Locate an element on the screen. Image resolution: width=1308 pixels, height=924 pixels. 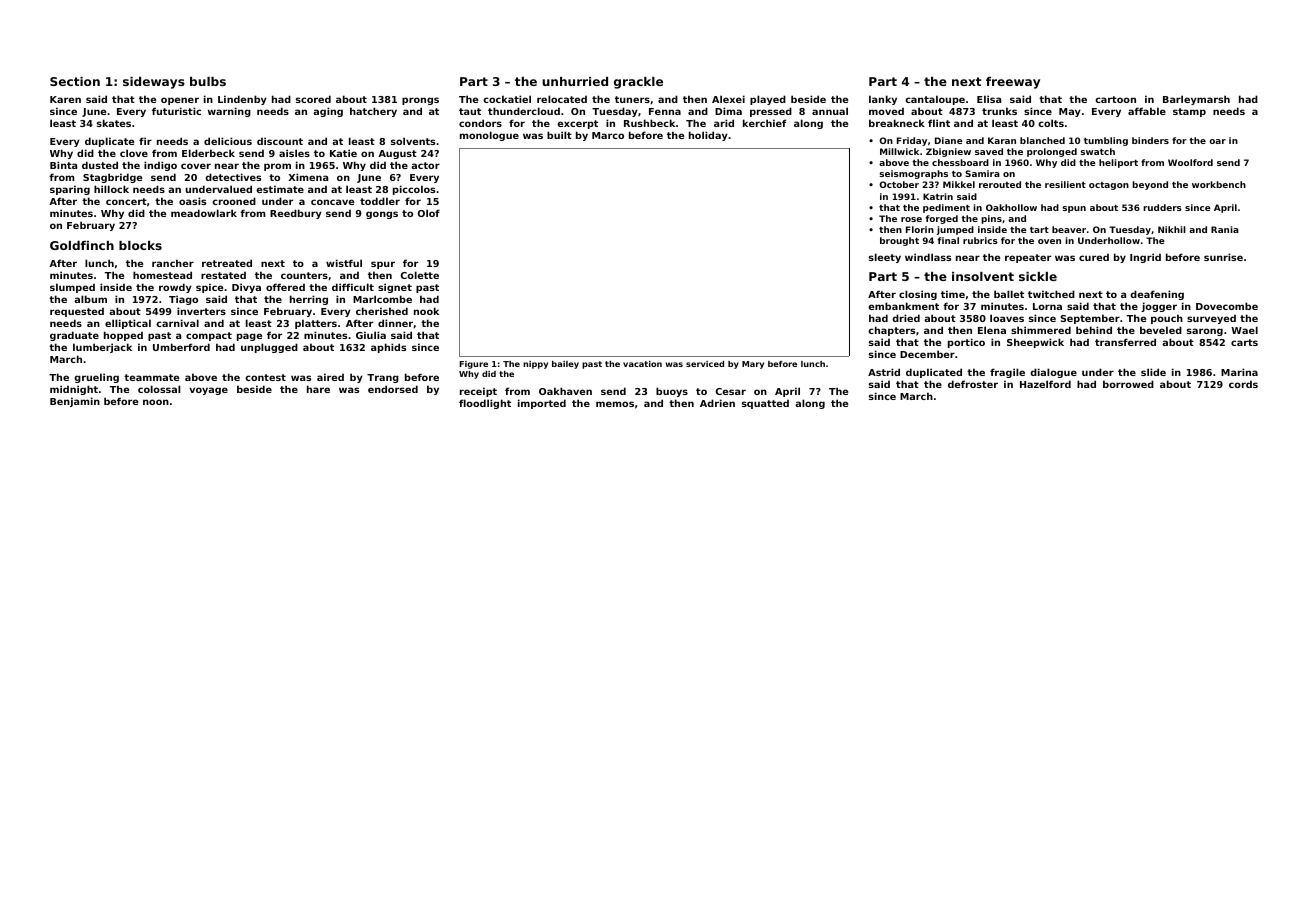
Nikhil is located at coordinates (1172, 229).
